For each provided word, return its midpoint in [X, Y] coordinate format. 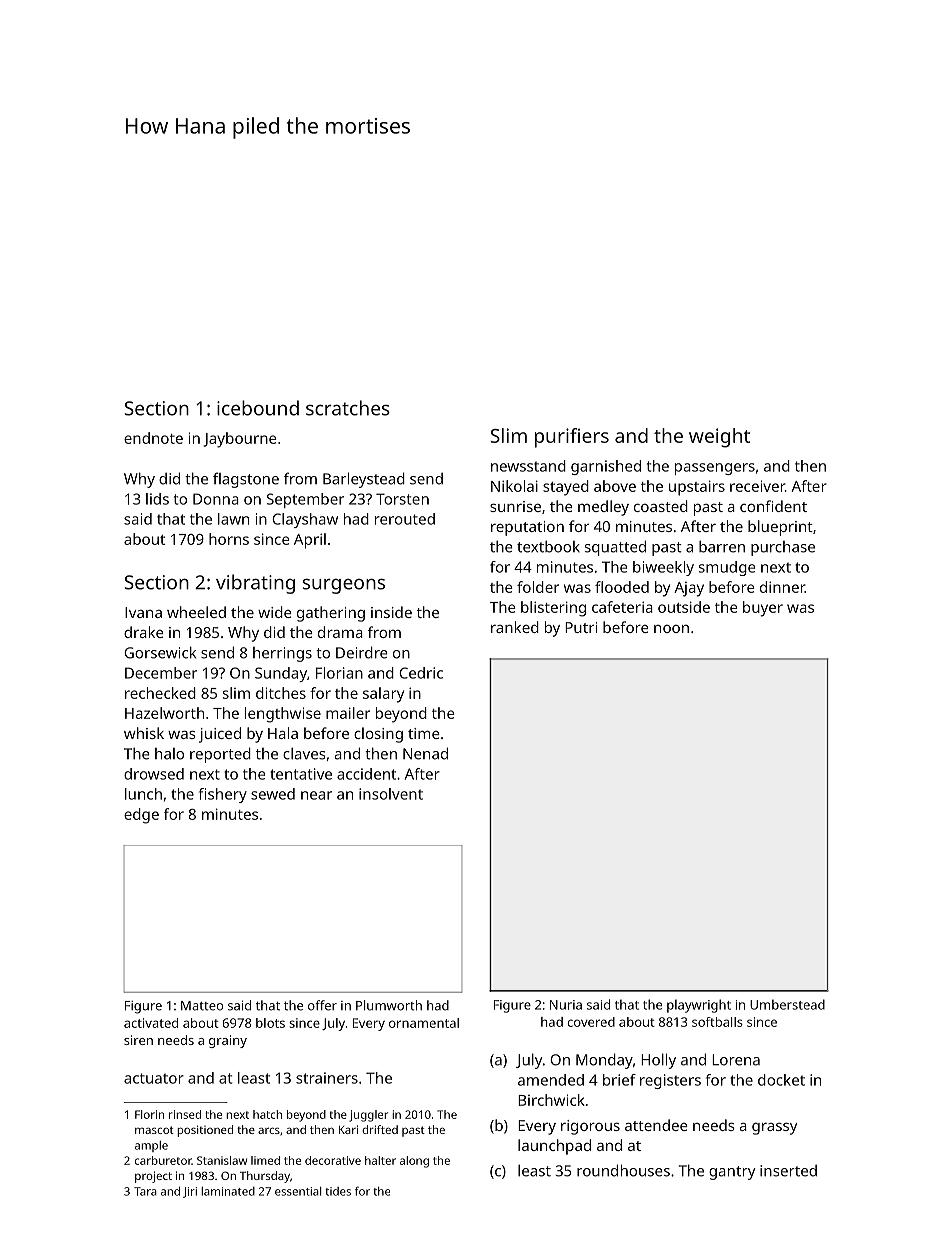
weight [719, 438]
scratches [348, 408]
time [424, 733]
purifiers [572, 438]
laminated [228, 1191]
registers [670, 1081]
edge [141, 816]
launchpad [554, 1147]
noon [671, 629]
